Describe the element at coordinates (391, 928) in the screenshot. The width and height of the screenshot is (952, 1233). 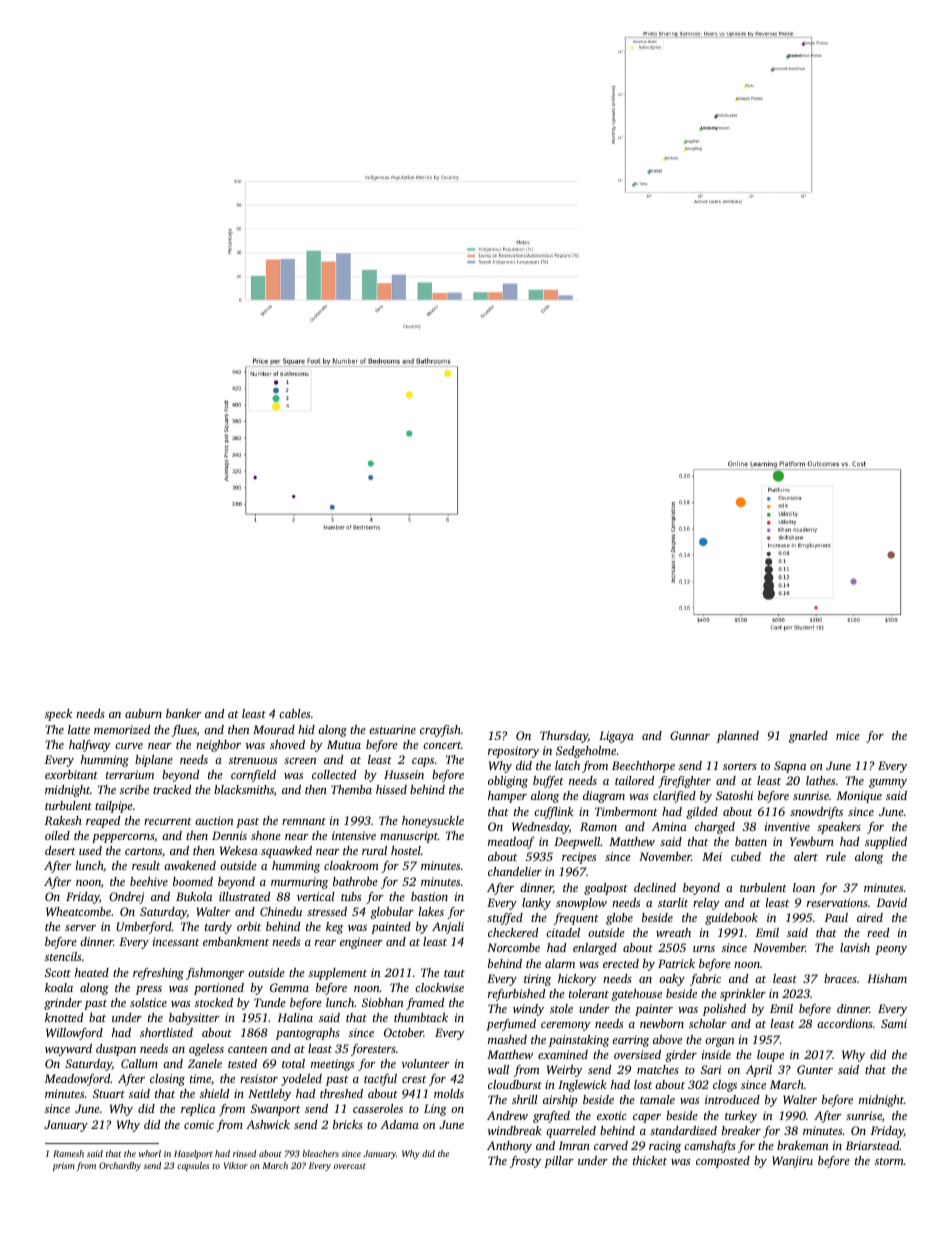
I see `painted` at that location.
